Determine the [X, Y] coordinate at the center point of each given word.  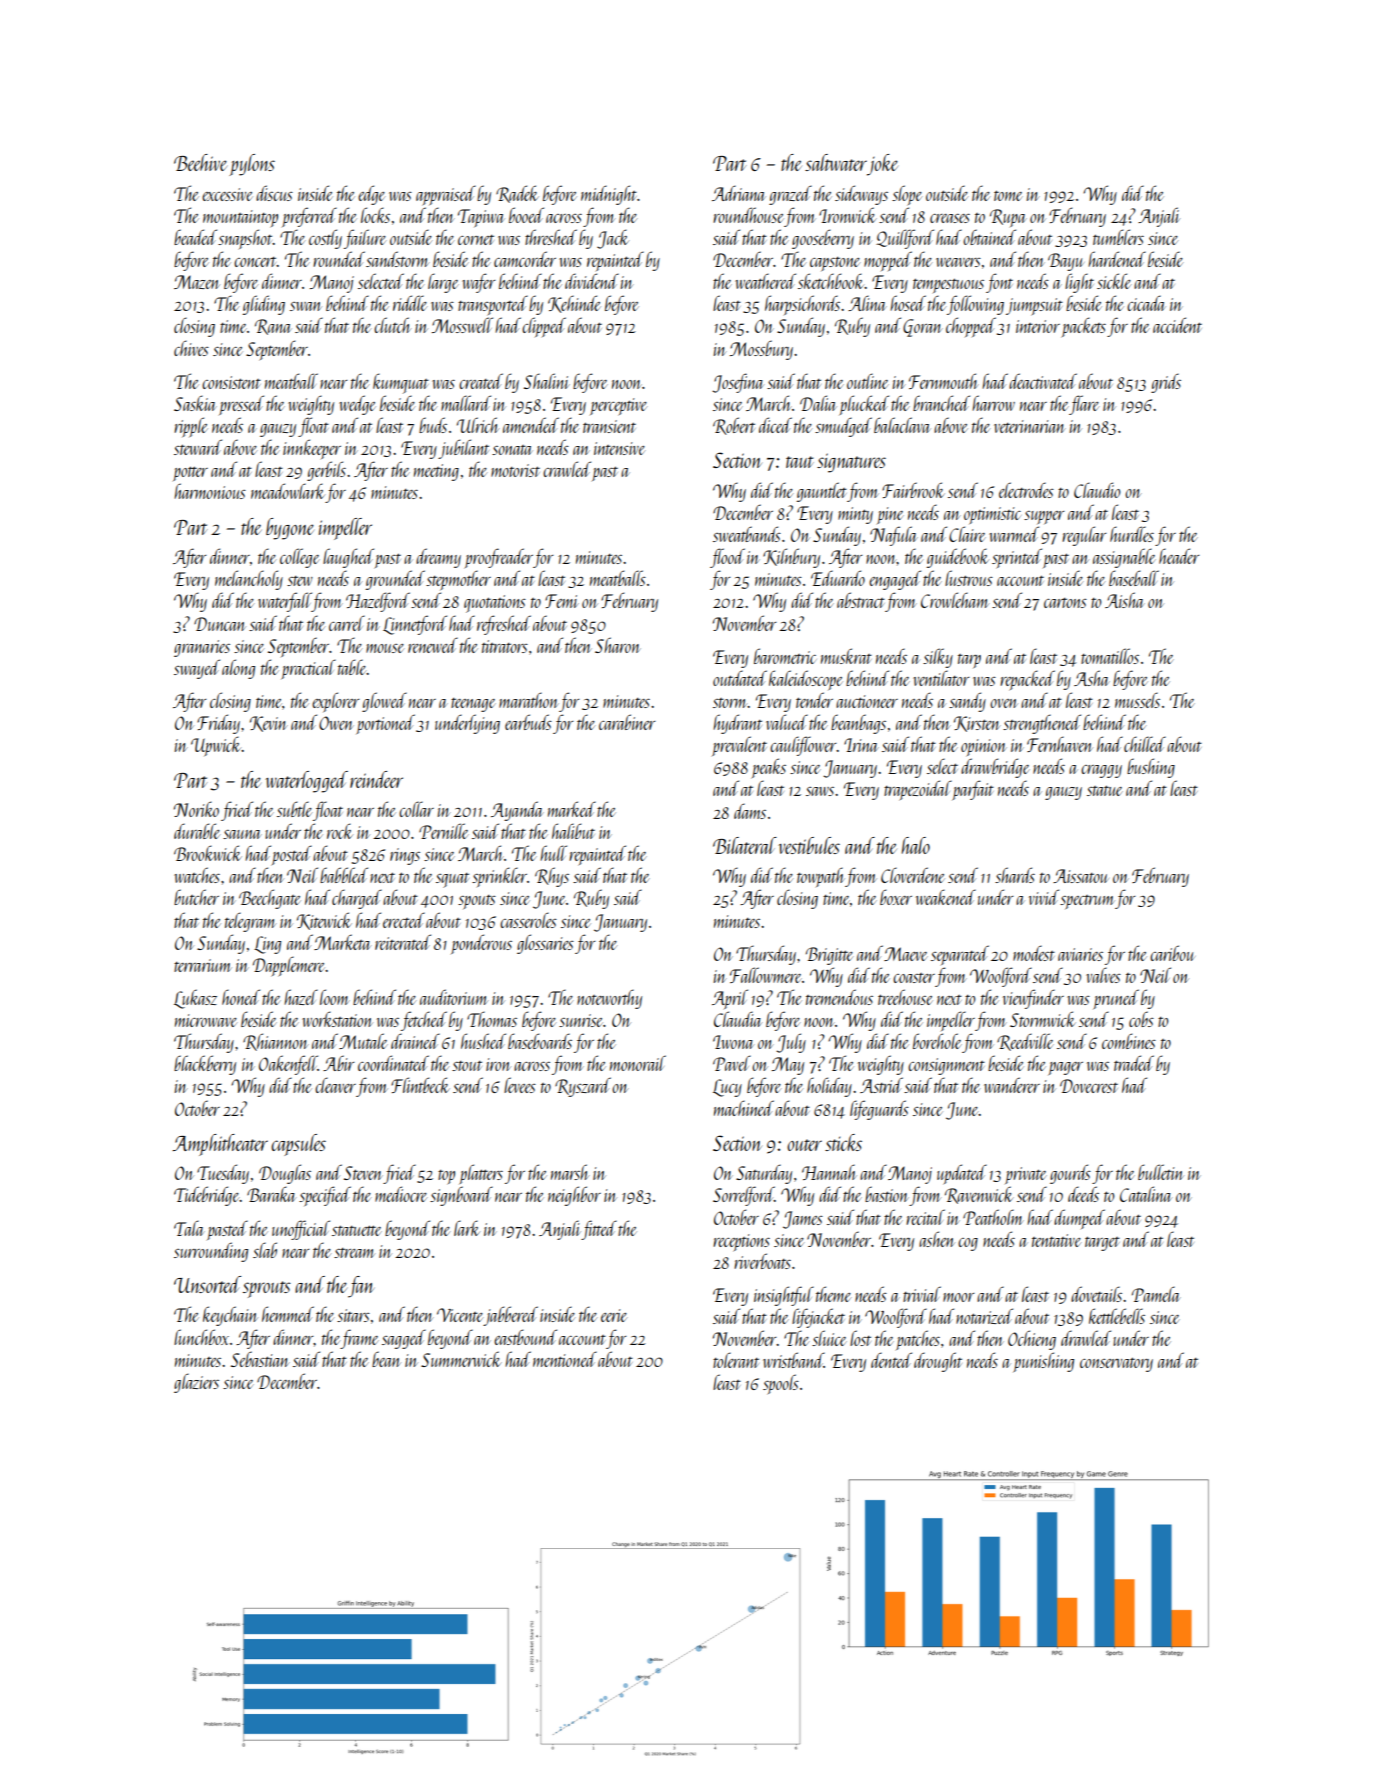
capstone [835, 264]
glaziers [196, 1383]
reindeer [376, 779]
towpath [820, 877]
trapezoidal [918, 790]
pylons [252, 165]
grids [1166, 383]
